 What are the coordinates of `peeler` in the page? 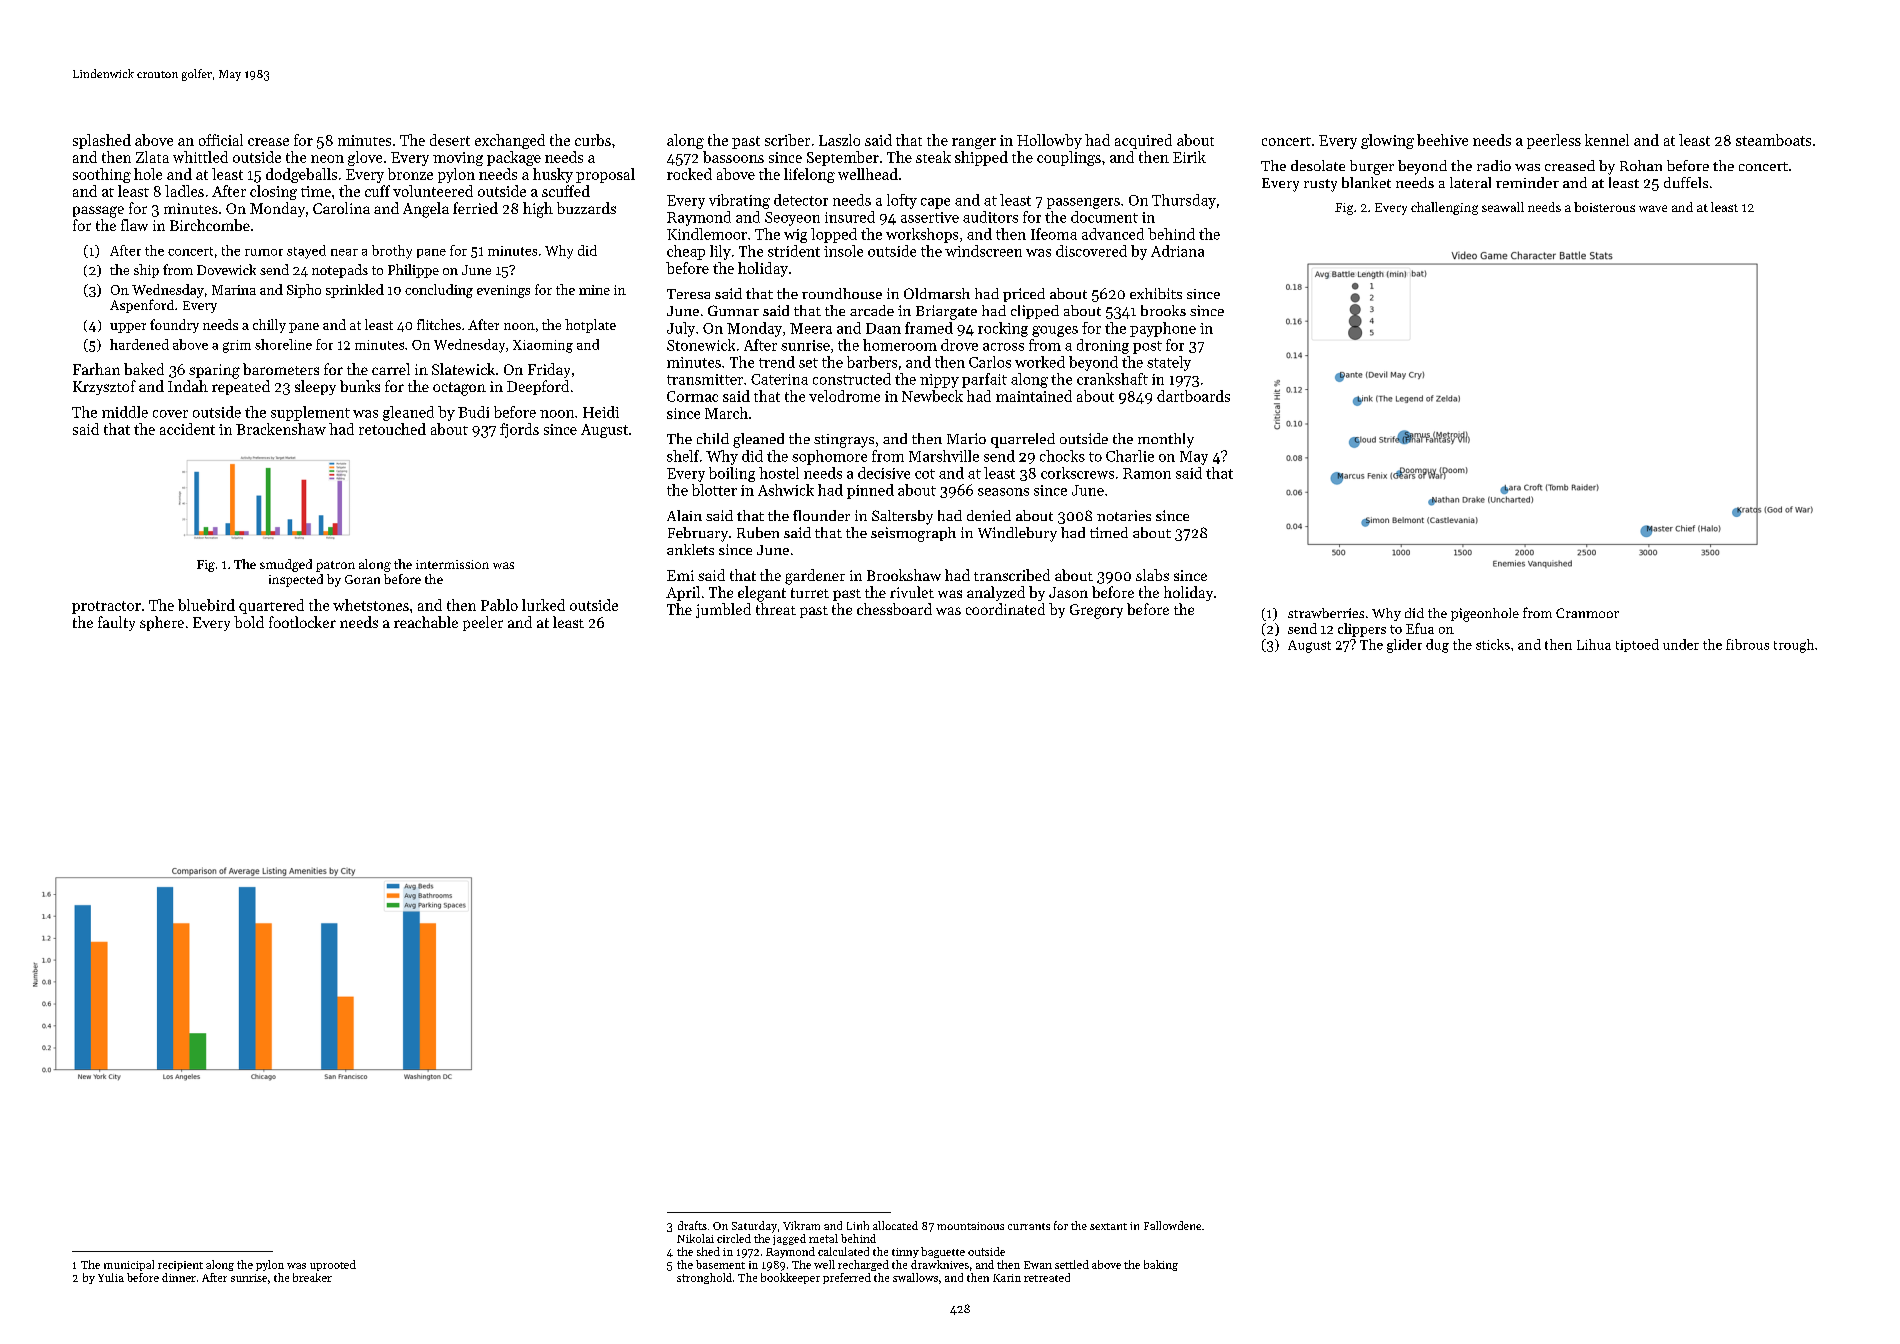 It's located at (483, 623).
